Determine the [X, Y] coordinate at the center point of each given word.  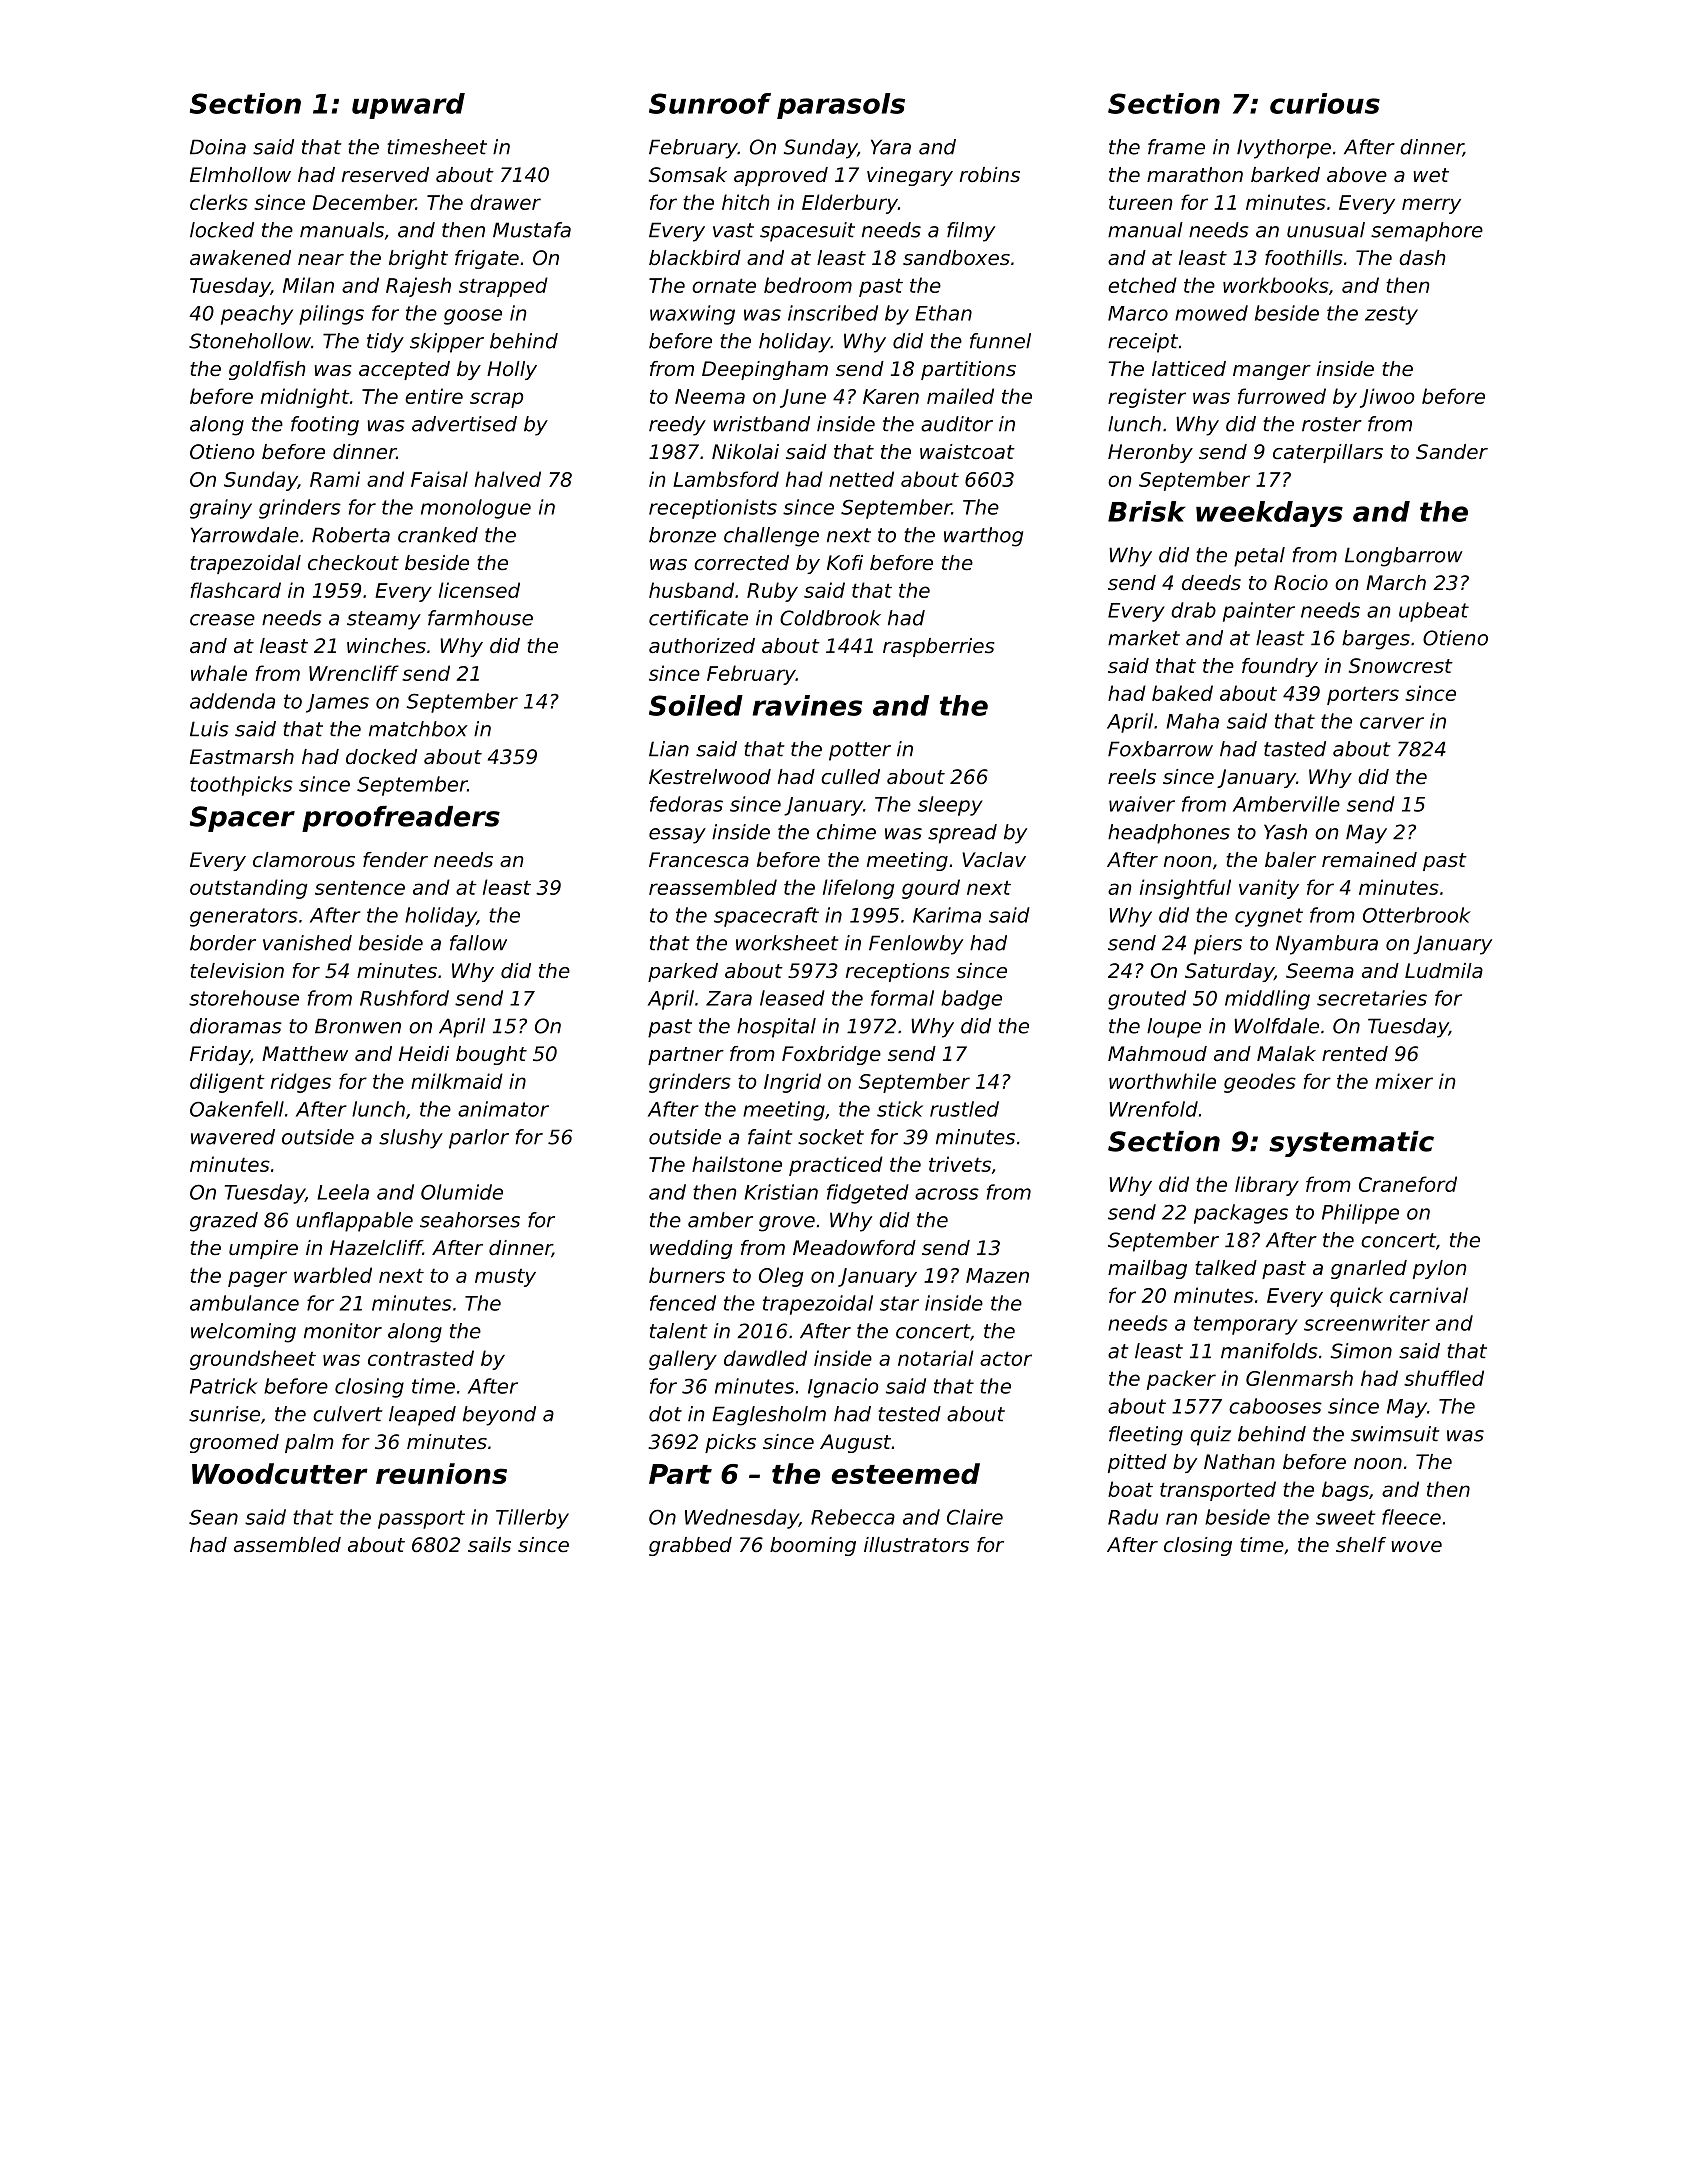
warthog [983, 537]
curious [1325, 103]
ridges [301, 1083]
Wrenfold [1153, 1109]
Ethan [943, 313]
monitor [343, 1331]
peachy [257, 315]
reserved [385, 175]
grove [787, 1224]
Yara [891, 147]
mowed [1211, 313]
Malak [1286, 1053]
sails [489, 1545]
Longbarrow [1404, 557]
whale [219, 673]
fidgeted [868, 1194]
